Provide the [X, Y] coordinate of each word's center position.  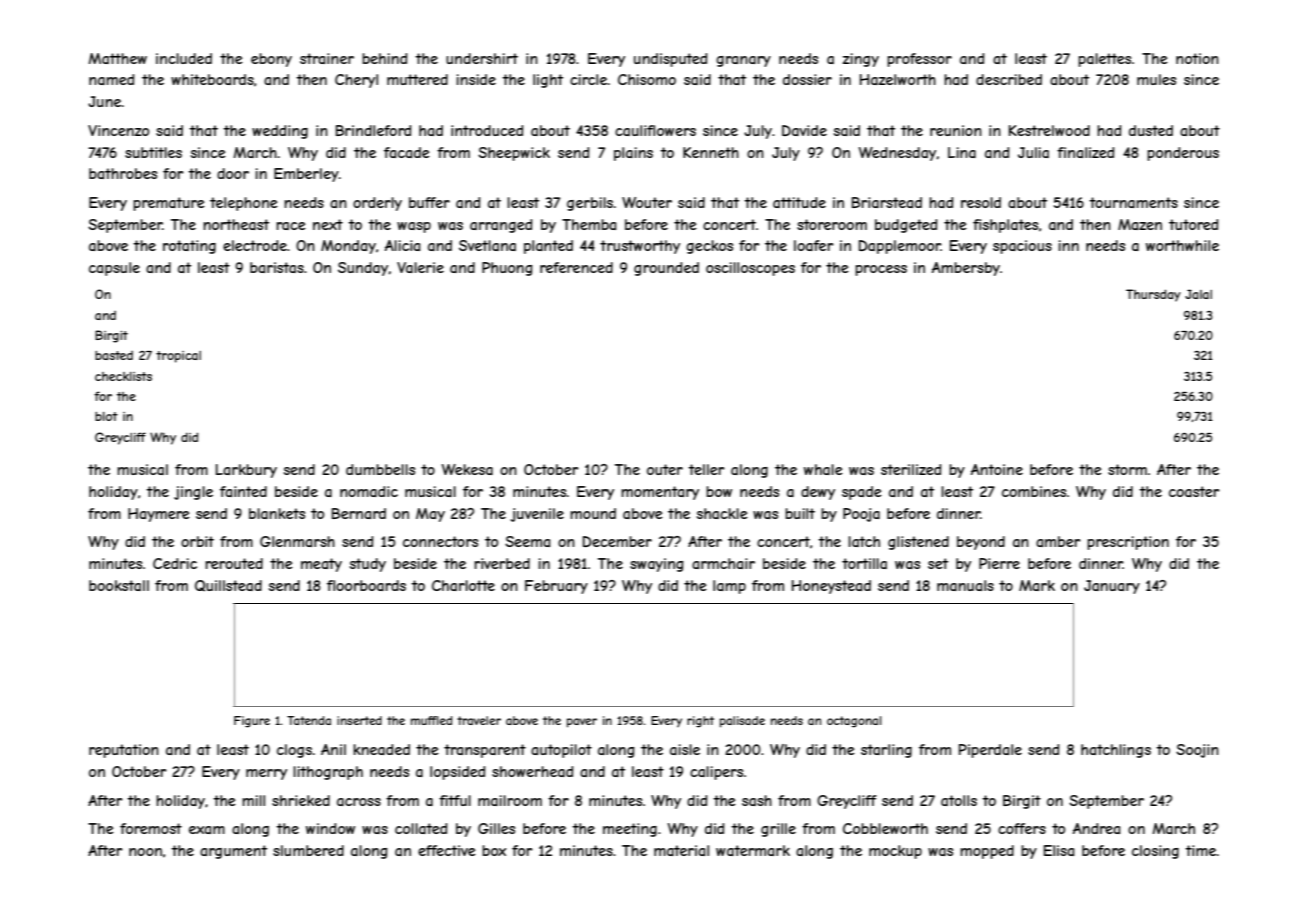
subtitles [153, 152]
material [681, 850]
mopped [987, 852]
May [430, 515]
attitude [799, 202]
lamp [729, 587]
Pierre [999, 563]
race [291, 226]
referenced [576, 267]
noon [145, 852]
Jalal [1198, 294]
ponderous [1183, 154]
